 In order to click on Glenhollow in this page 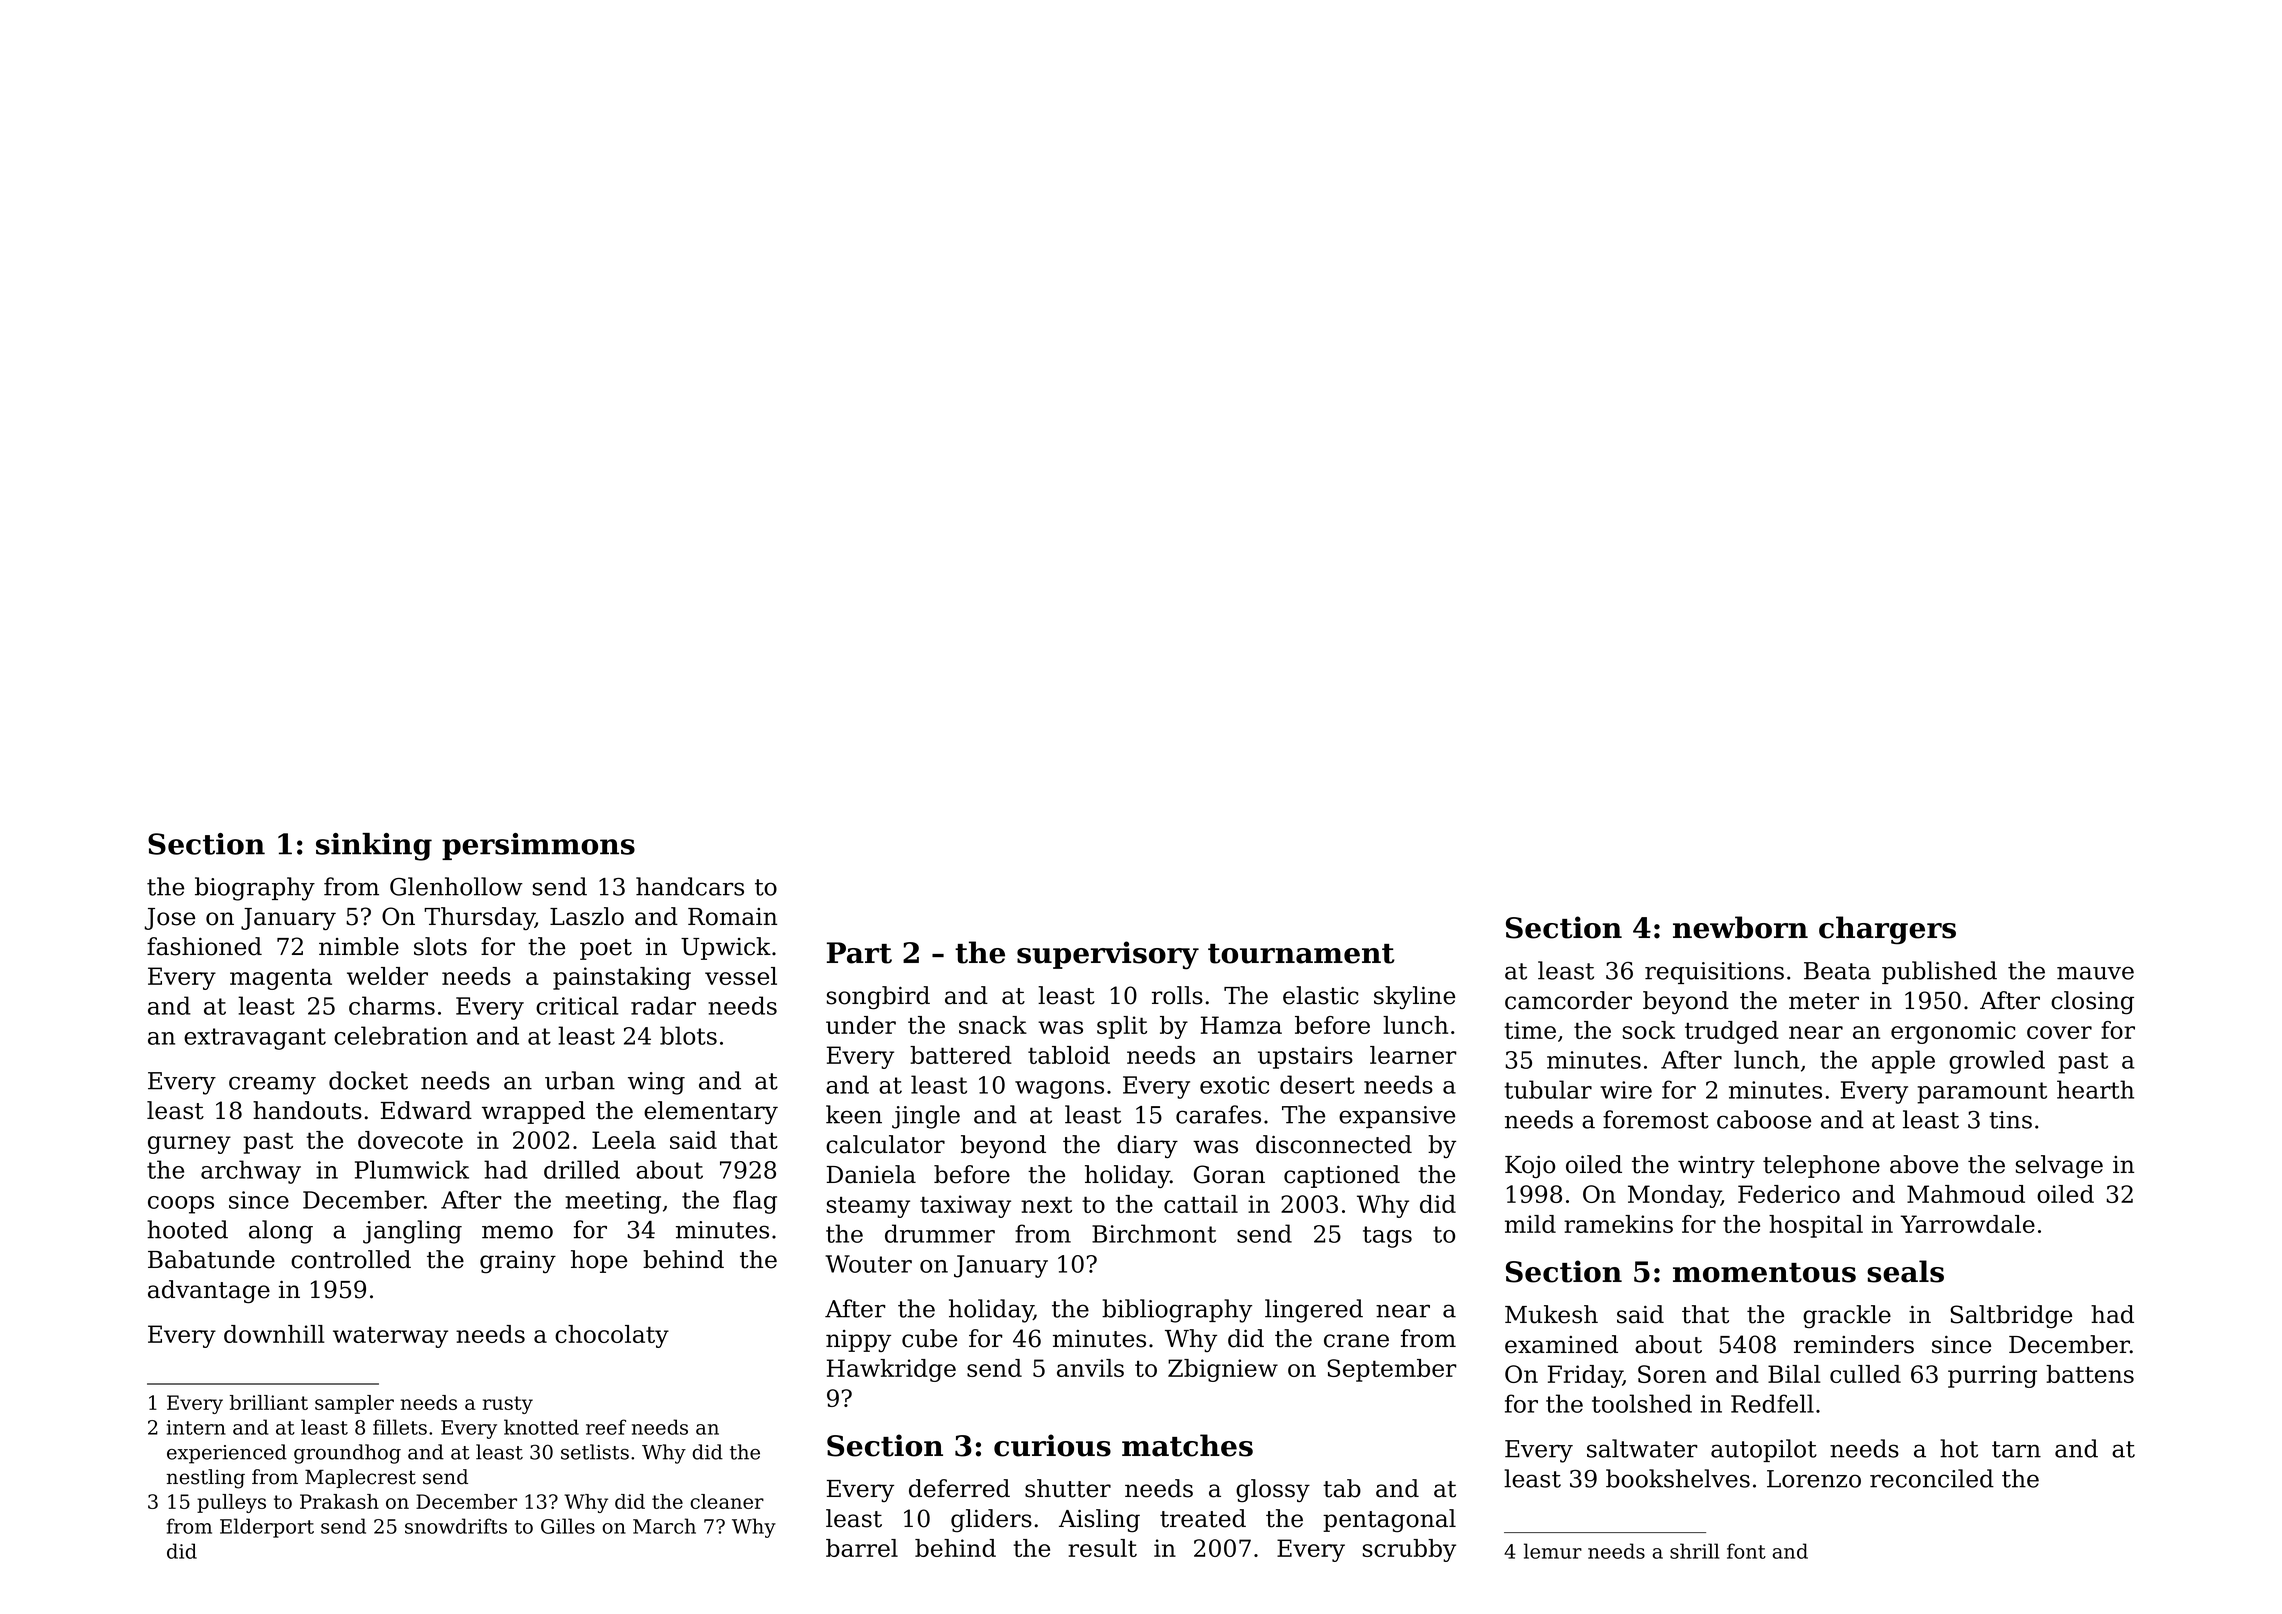, I will do `click(456, 886)`.
